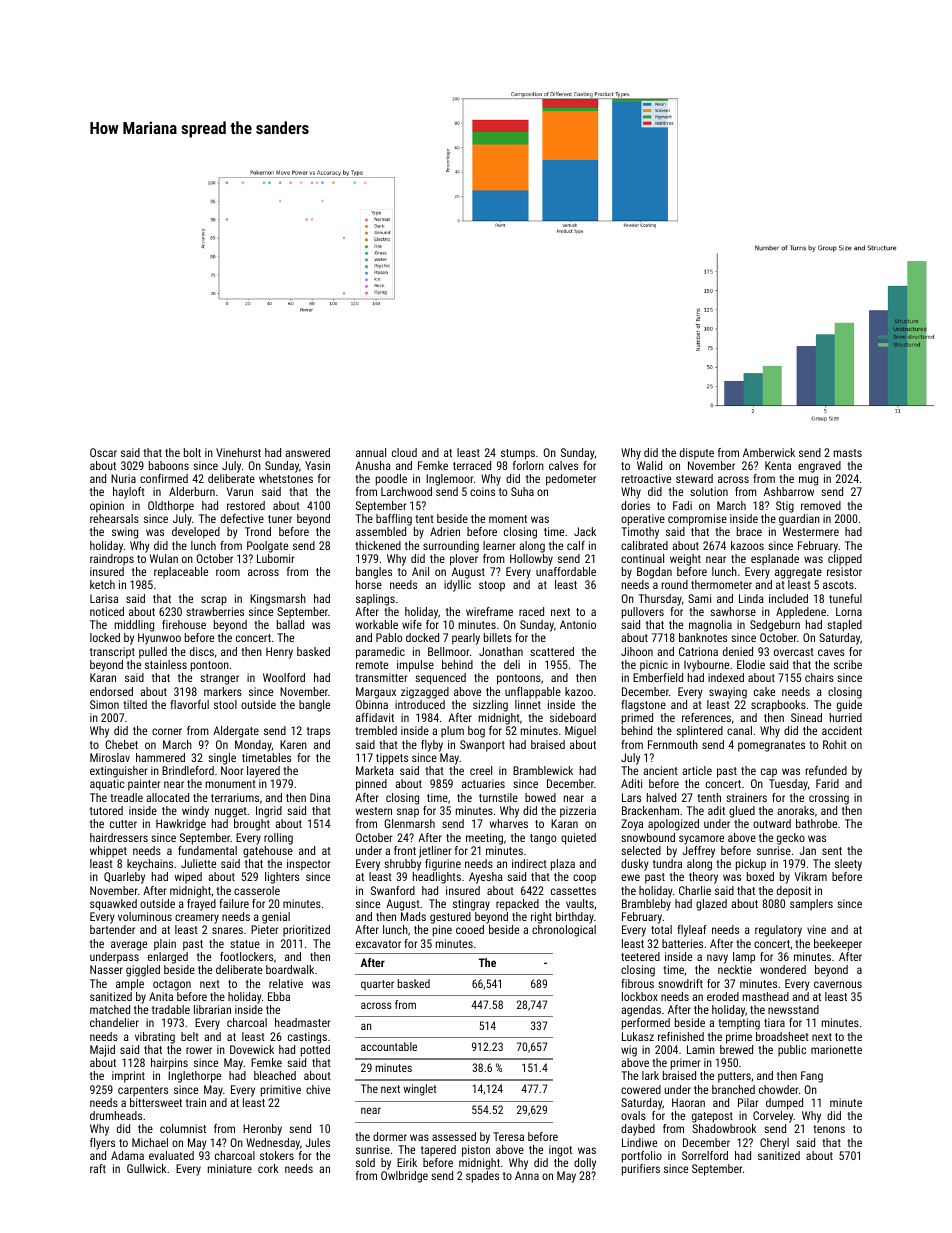 This page has width=952, height=1233. What do you see at coordinates (280, 519) in the page?
I see `tuner` at bounding box center [280, 519].
